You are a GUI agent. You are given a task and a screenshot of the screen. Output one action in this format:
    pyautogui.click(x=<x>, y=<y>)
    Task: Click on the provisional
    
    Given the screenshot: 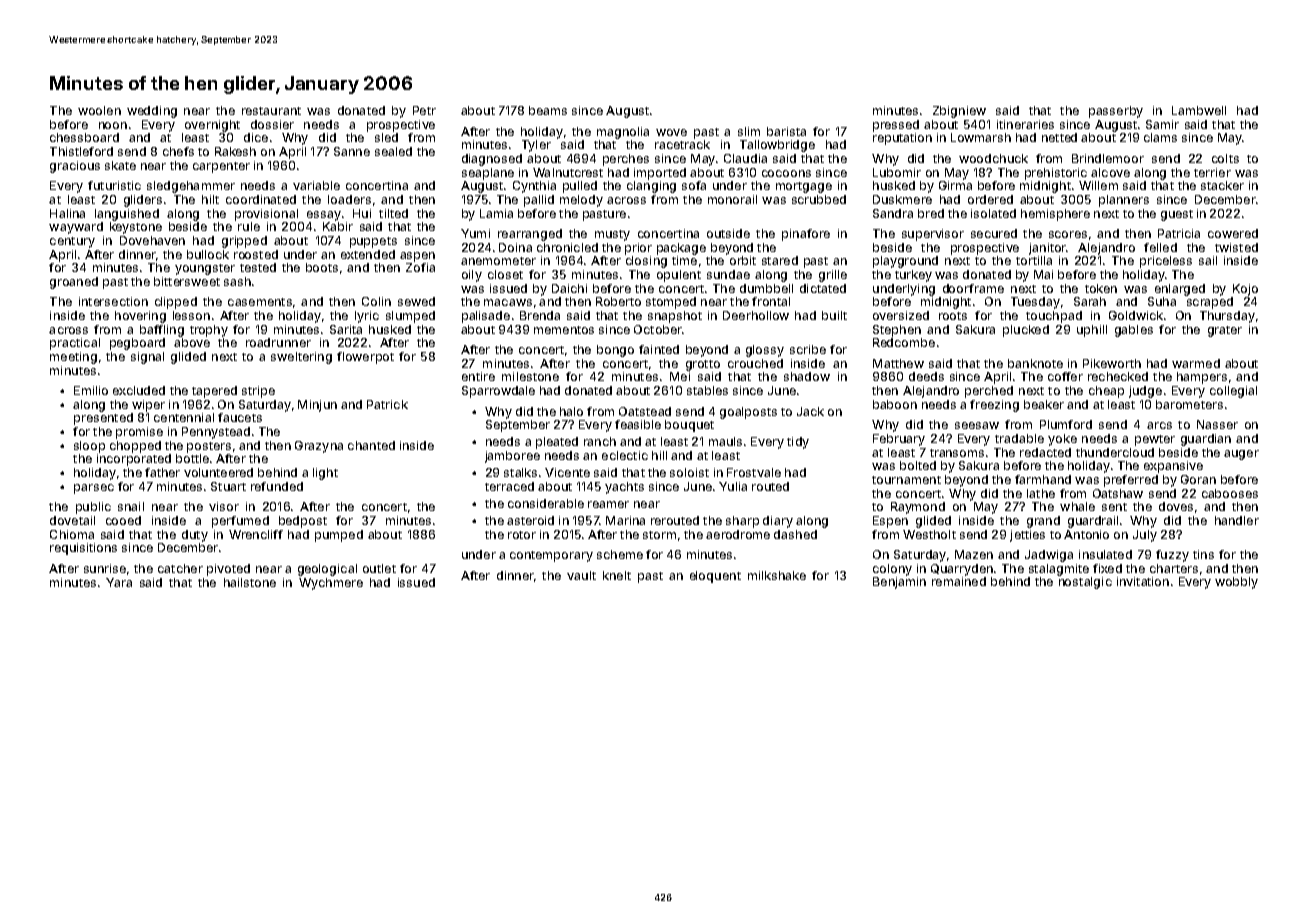 What is the action you would take?
    pyautogui.click(x=266, y=215)
